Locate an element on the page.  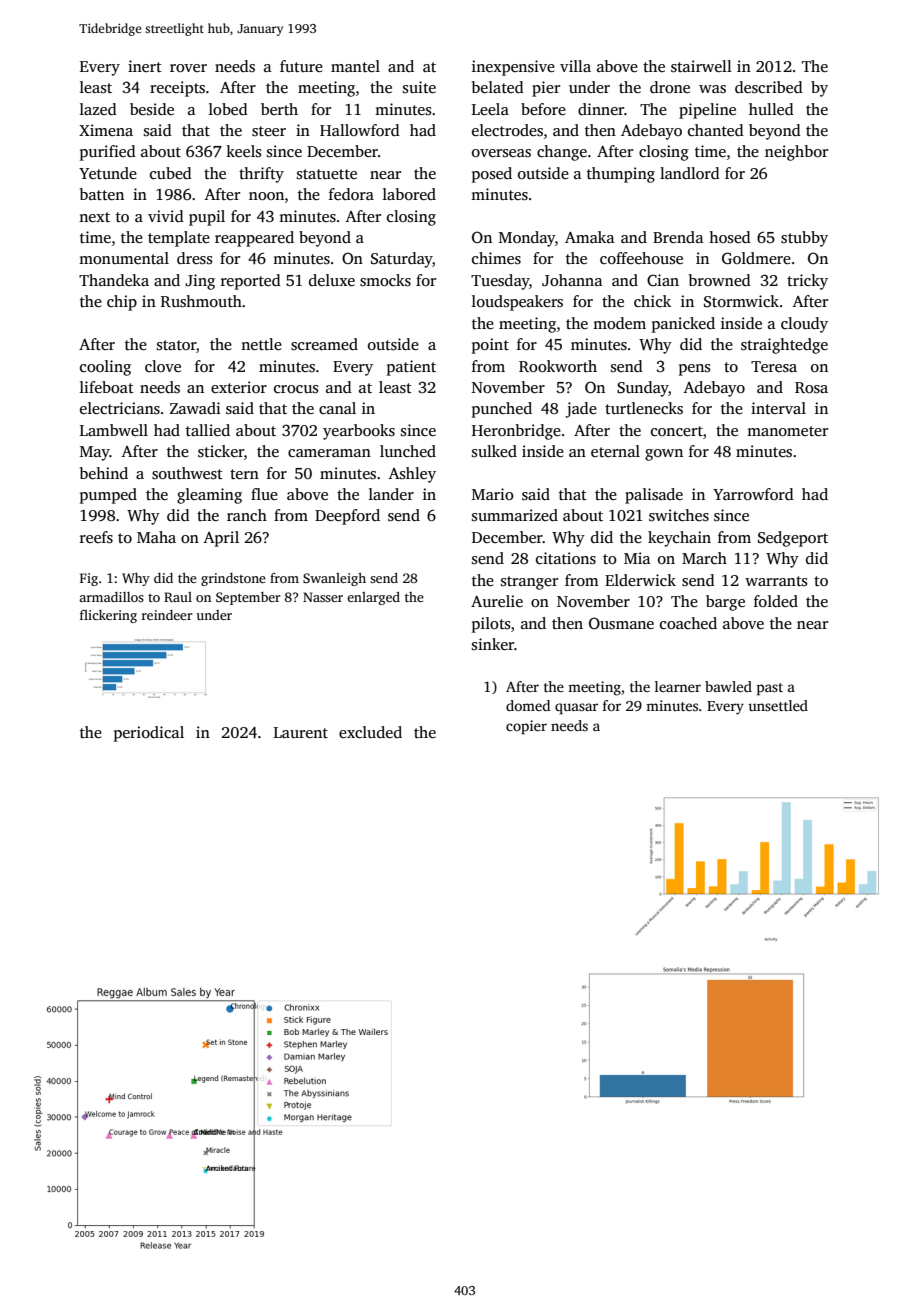
mantel is located at coordinates (355, 66).
